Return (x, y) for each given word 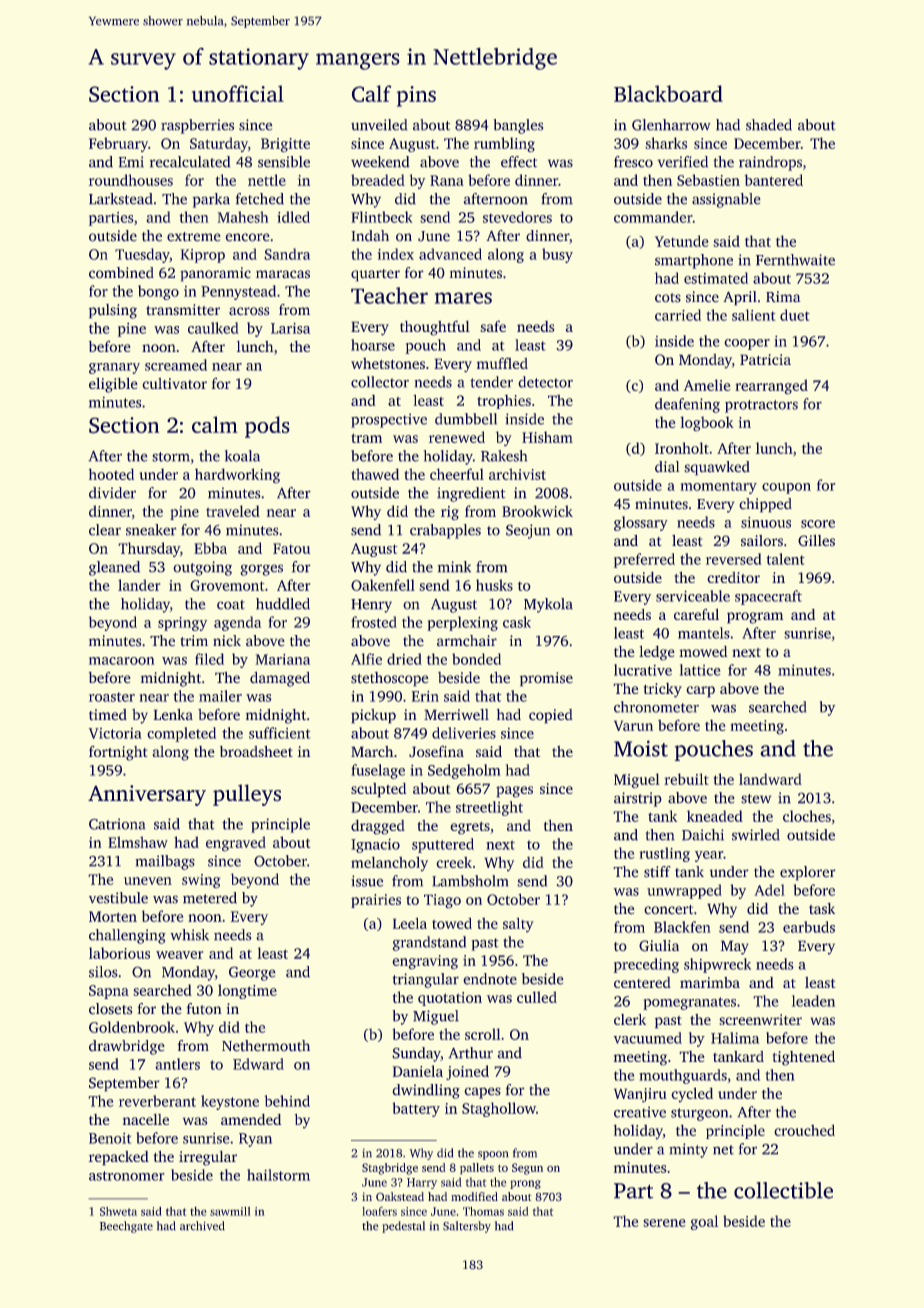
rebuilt (686, 779)
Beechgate (126, 1227)
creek (454, 862)
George (252, 973)
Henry (371, 606)
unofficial (238, 93)
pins (416, 96)
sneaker (151, 530)
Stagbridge (390, 1169)
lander (139, 585)
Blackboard (668, 93)
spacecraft (768, 597)
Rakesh (504, 456)
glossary (641, 523)
